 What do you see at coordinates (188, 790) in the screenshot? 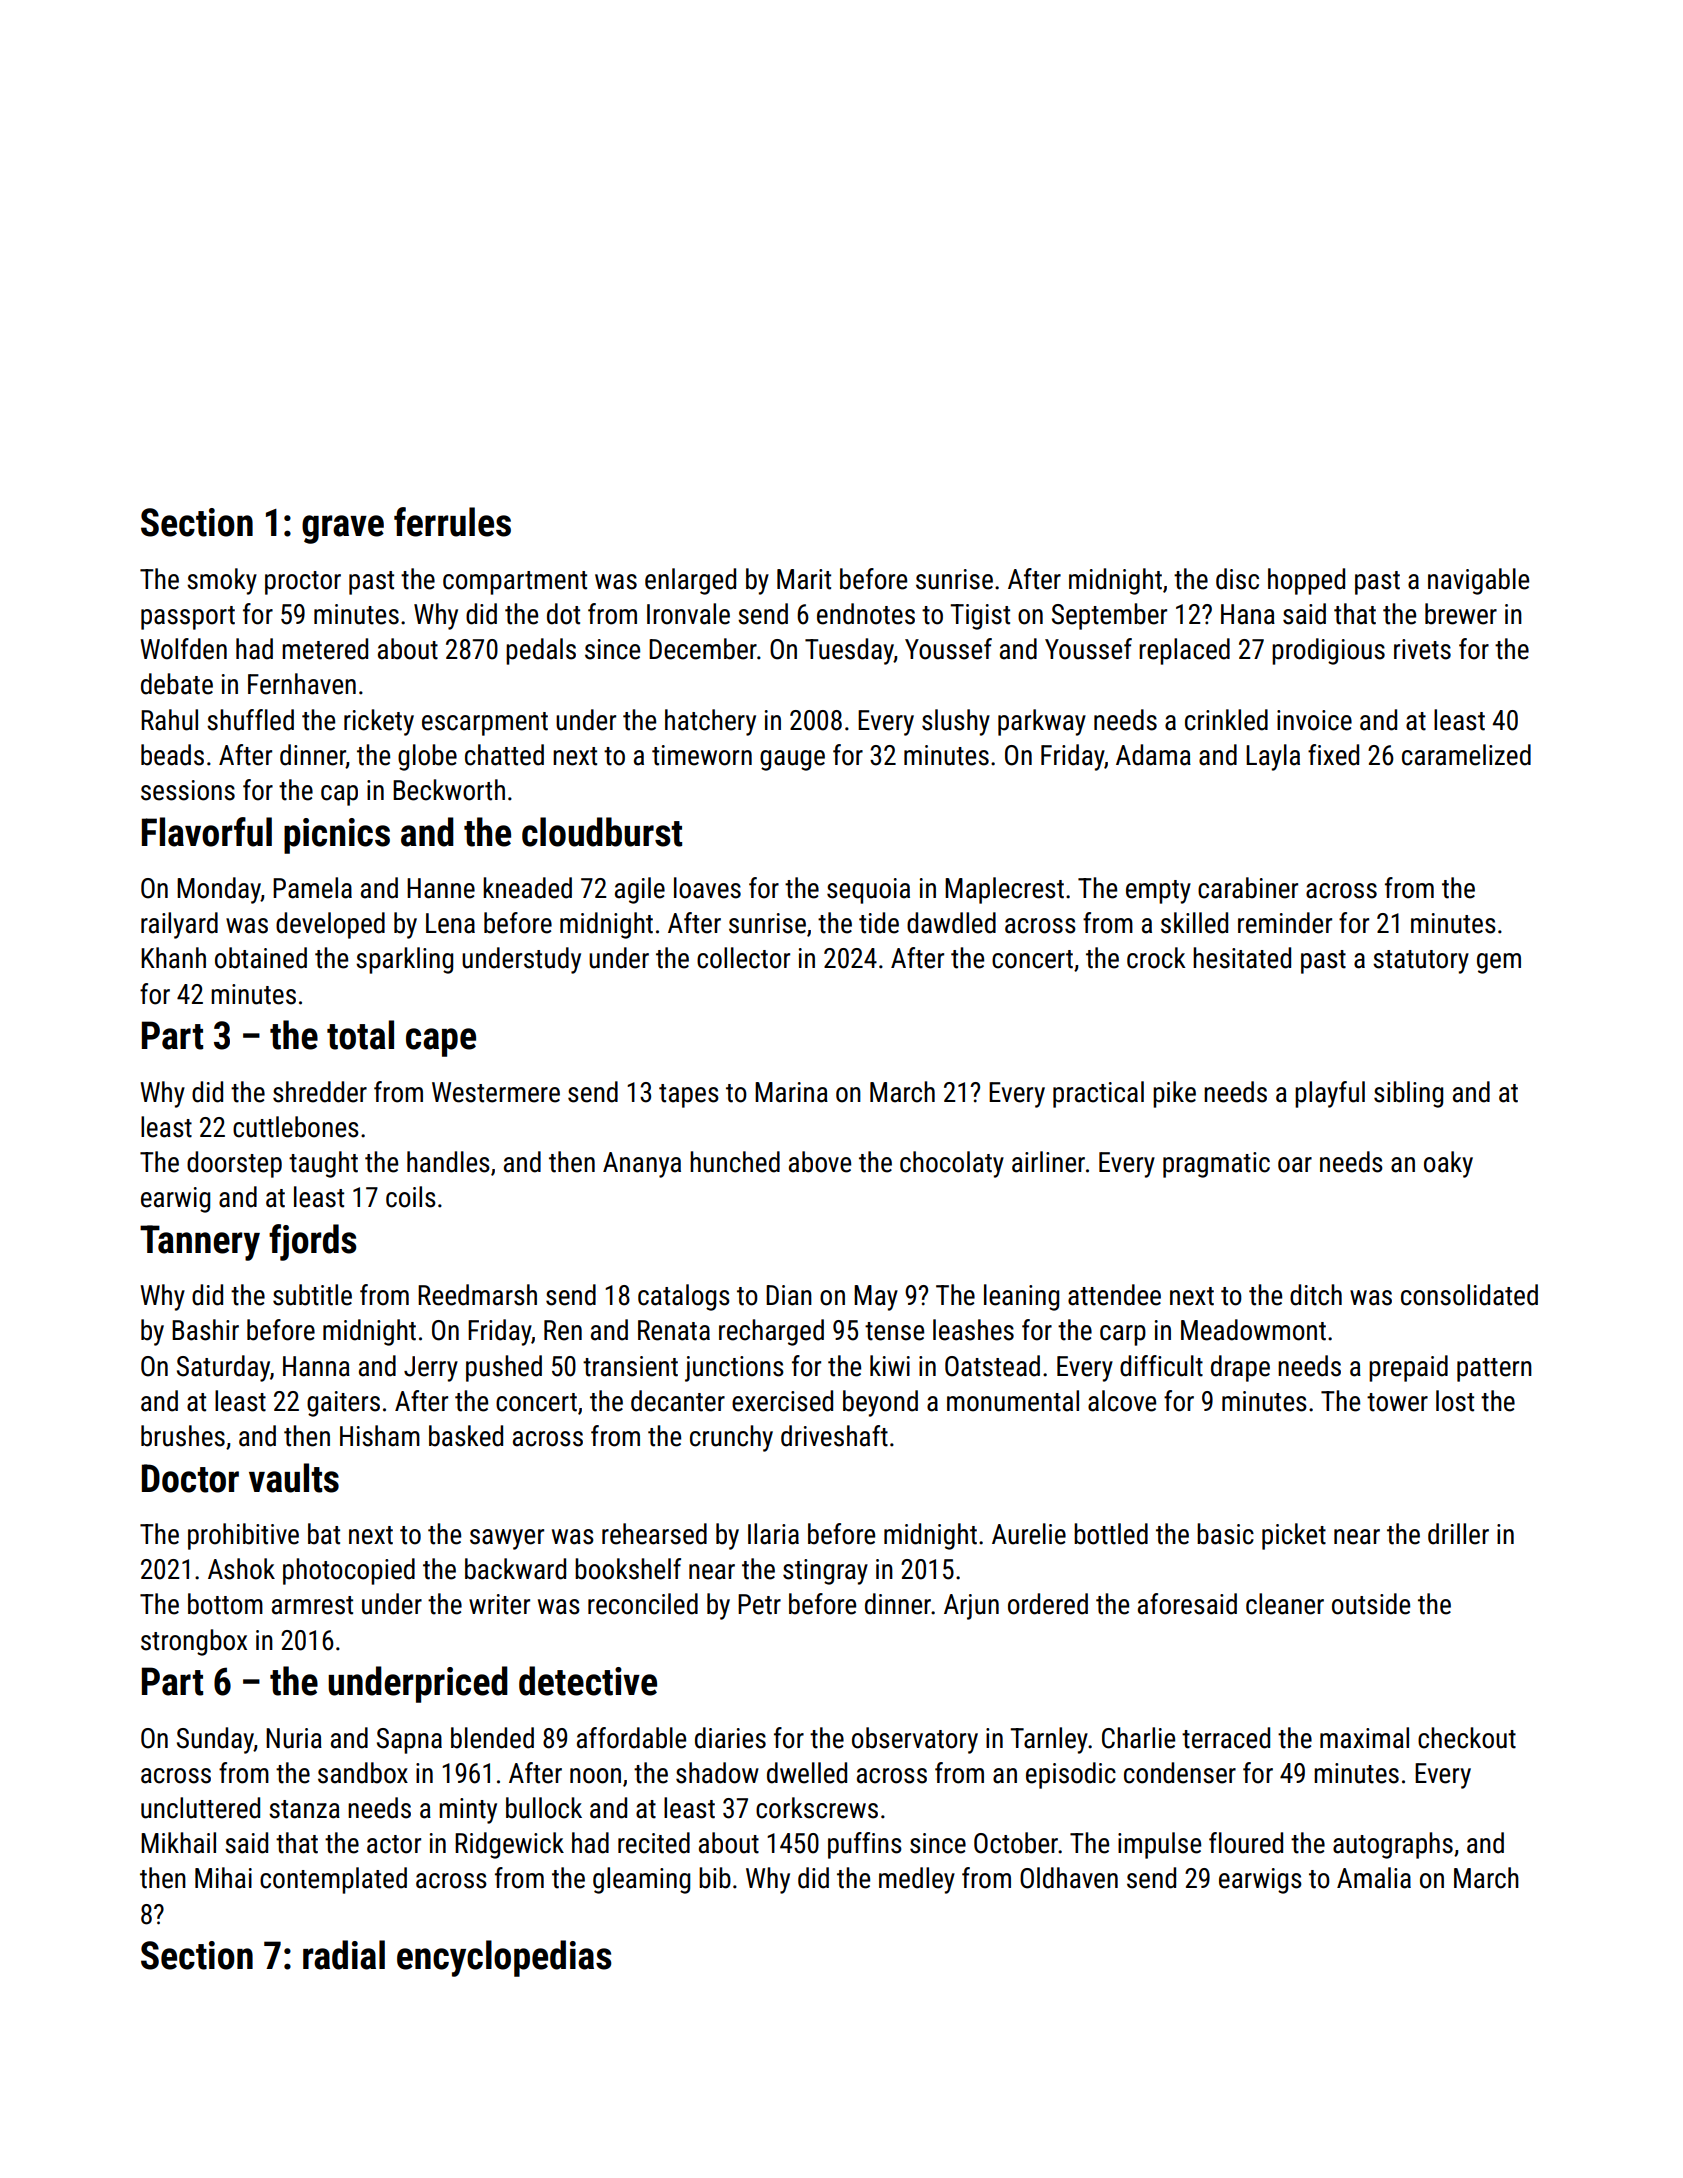
I see `sessions` at bounding box center [188, 790].
